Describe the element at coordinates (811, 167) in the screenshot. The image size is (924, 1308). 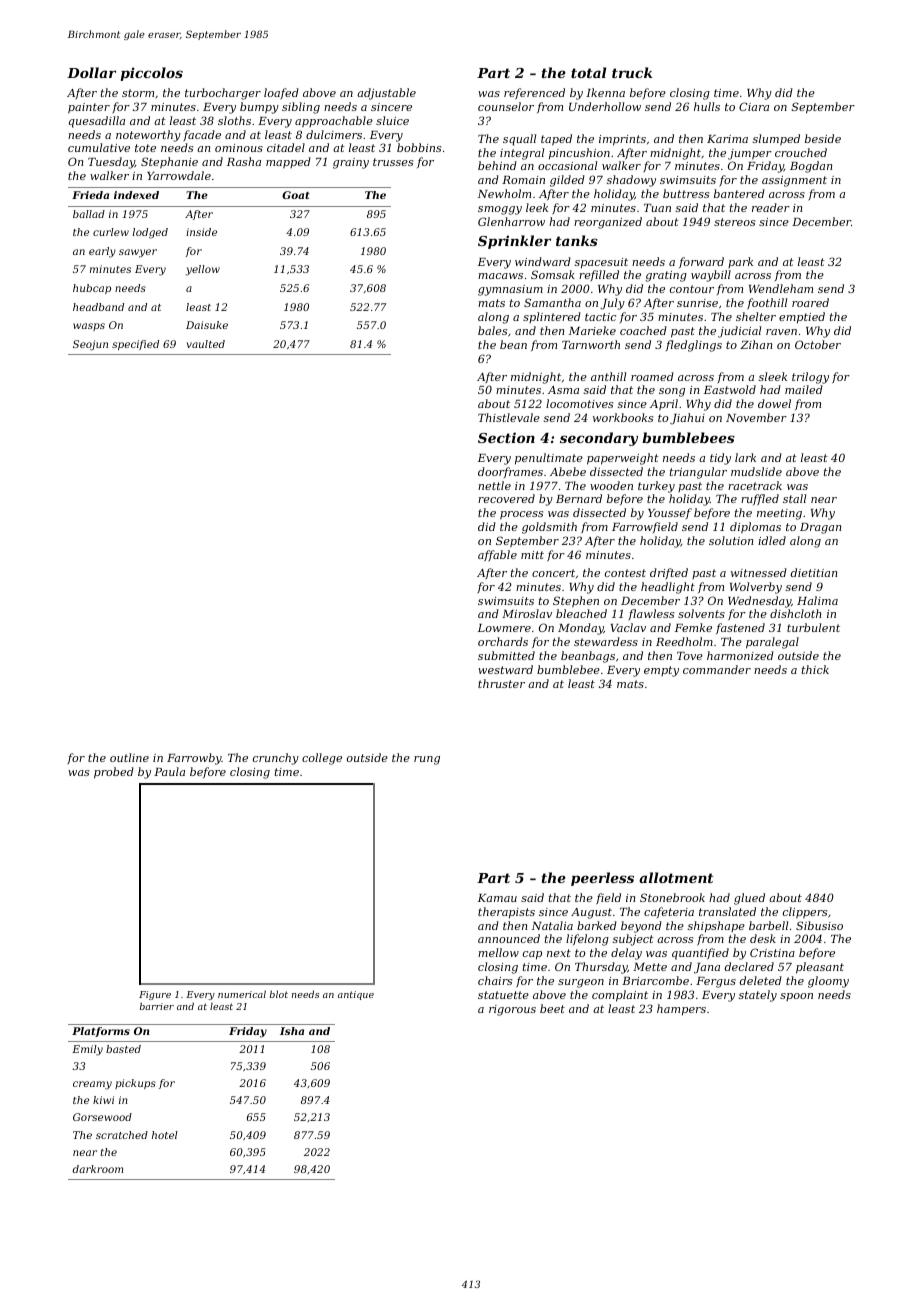
I see `Bogdan` at that location.
